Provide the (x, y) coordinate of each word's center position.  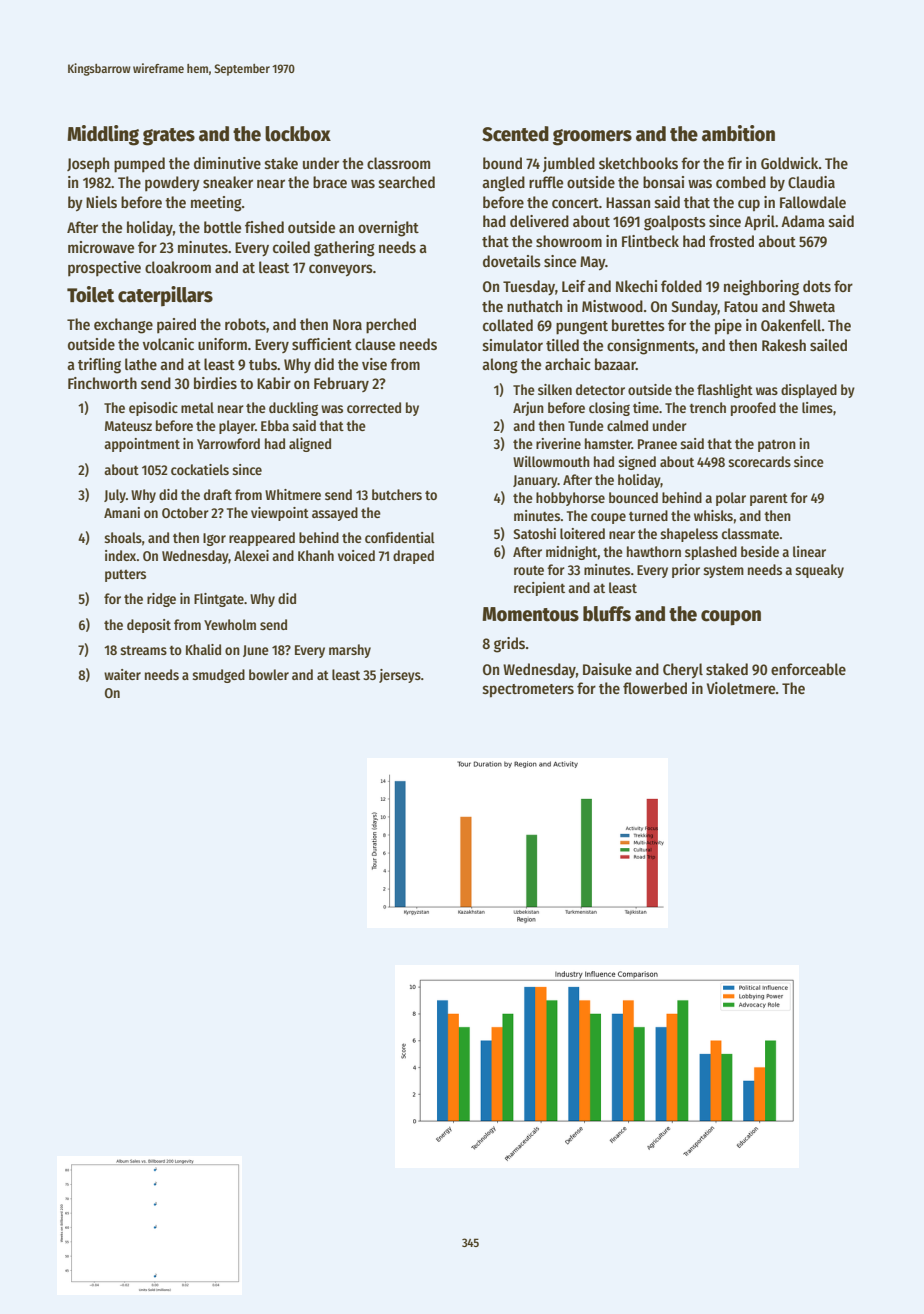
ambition (738, 133)
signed (637, 463)
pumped (139, 165)
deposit (149, 626)
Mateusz (128, 426)
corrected (374, 407)
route (529, 570)
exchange (123, 326)
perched (391, 326)
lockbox (298, 134)
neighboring (761, 288)
